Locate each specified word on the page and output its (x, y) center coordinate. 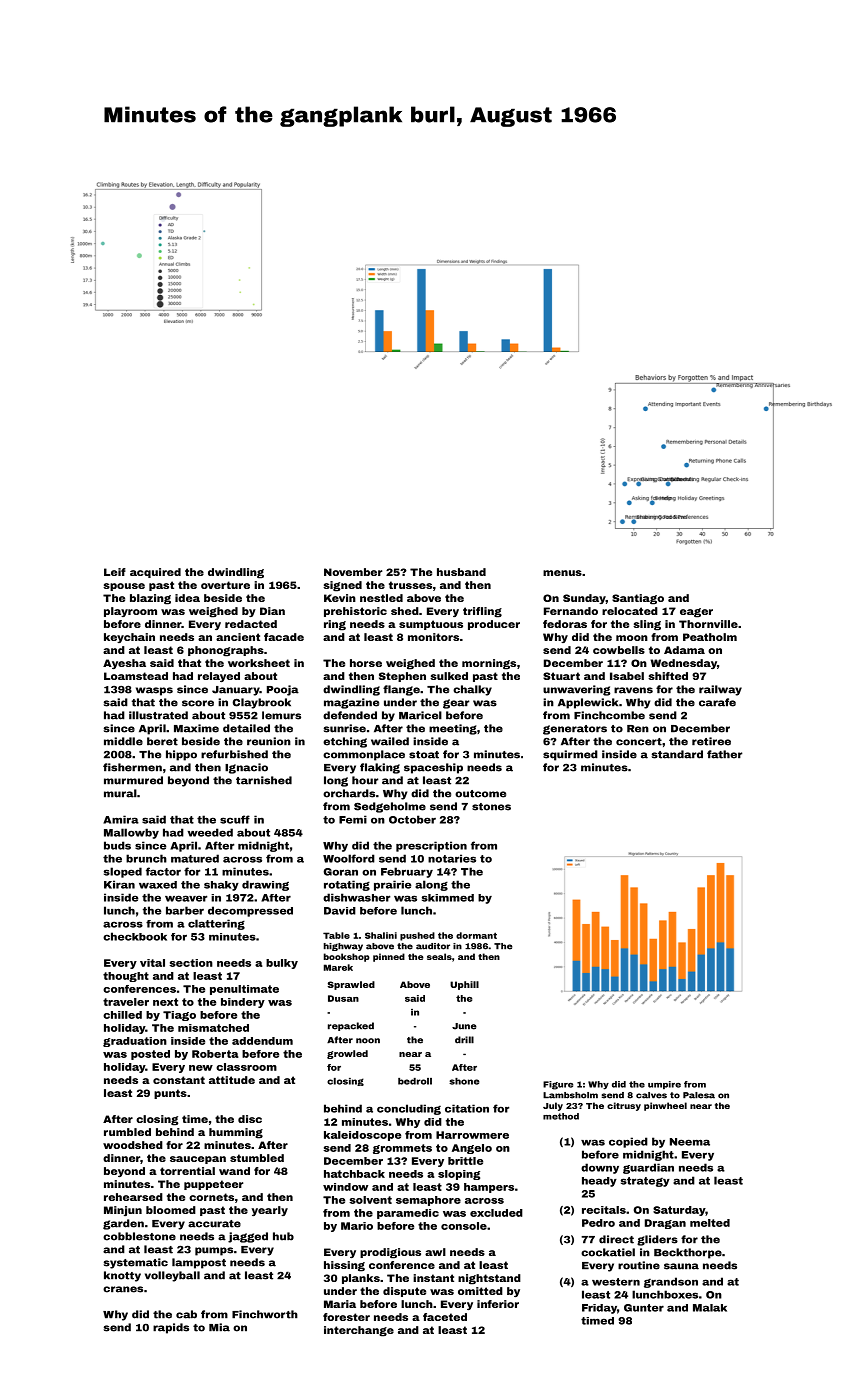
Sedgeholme (390, 807)
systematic (136, 1263)
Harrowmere (472, 1135)
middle (123, 741)
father (724, 754)
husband (461, 572)
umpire (664, 1085)
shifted (668, 676)
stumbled (257, 1158)
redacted (251, 624)
